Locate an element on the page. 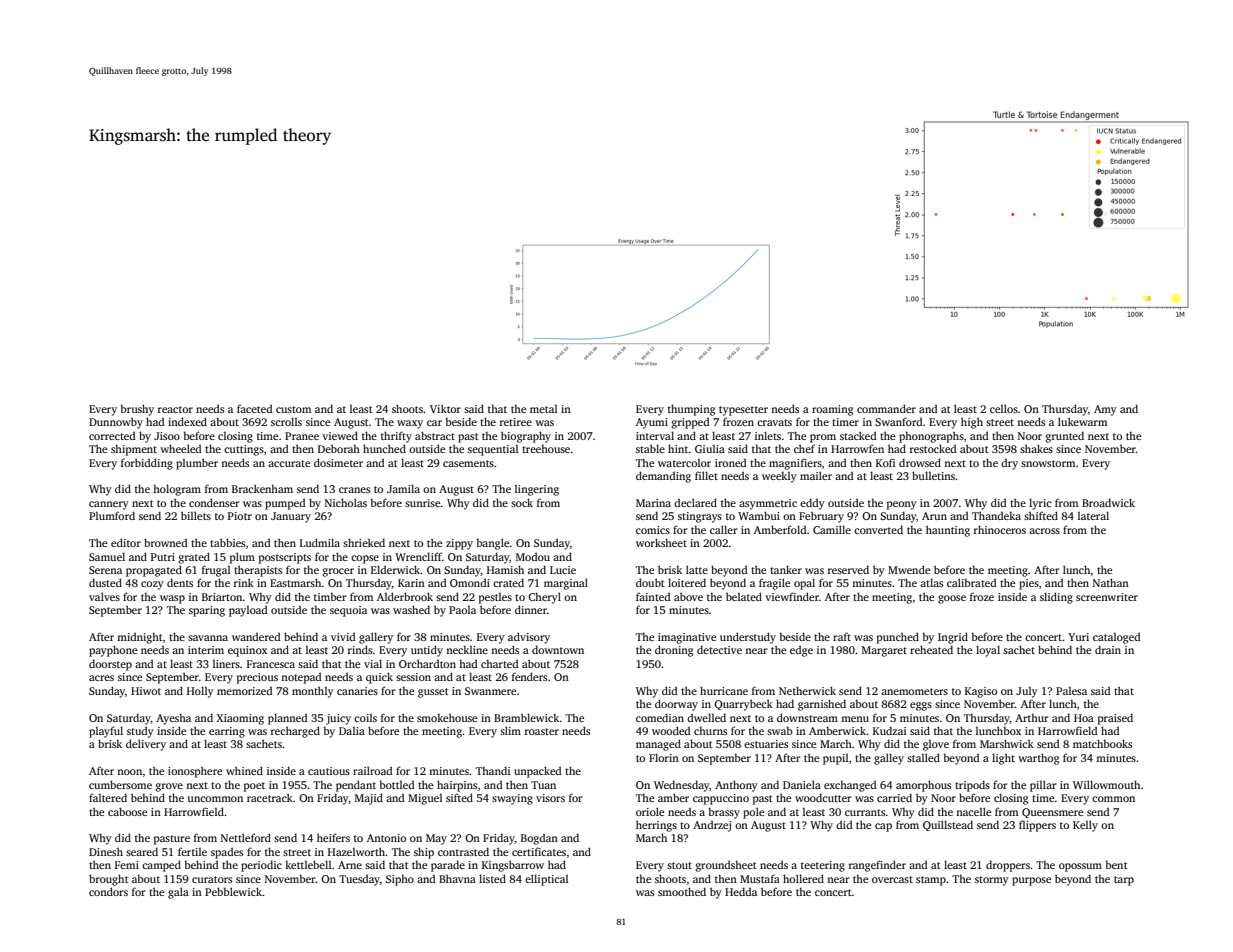  Viktor is located at coordinates (445, 408).
